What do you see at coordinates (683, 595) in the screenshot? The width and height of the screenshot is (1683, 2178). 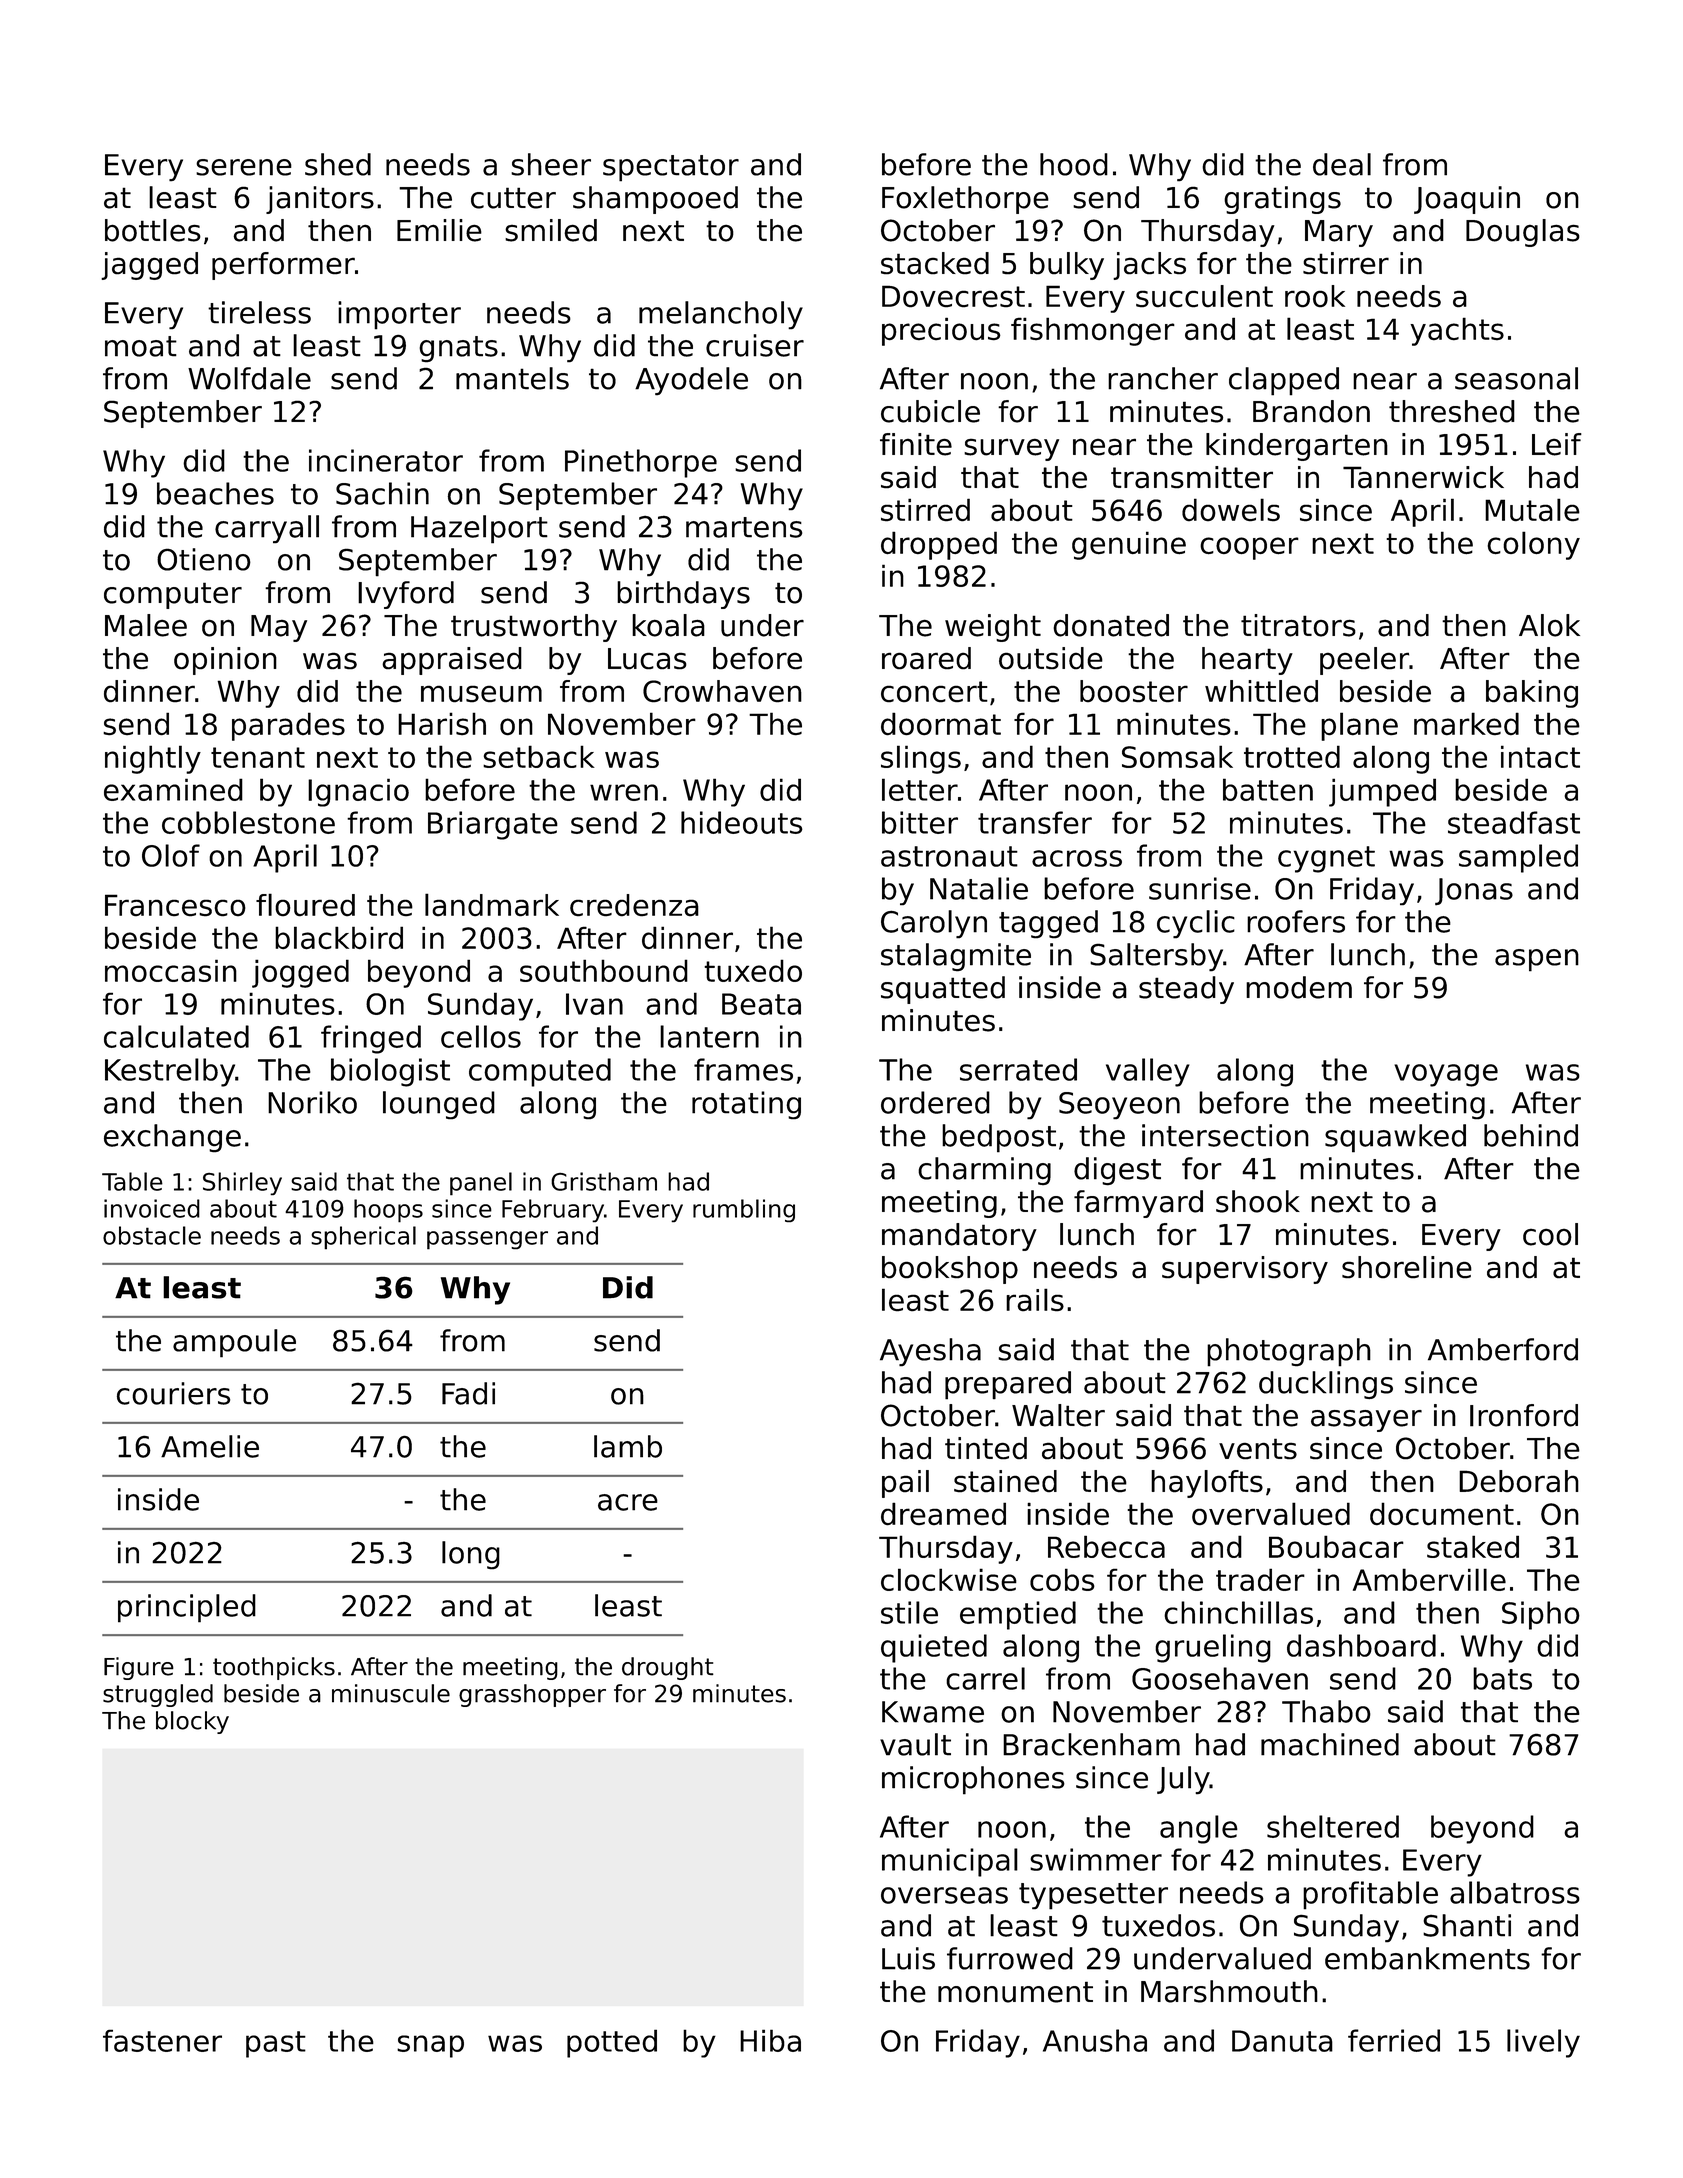 I see `birthdays` at bounding box center [683, 595].
